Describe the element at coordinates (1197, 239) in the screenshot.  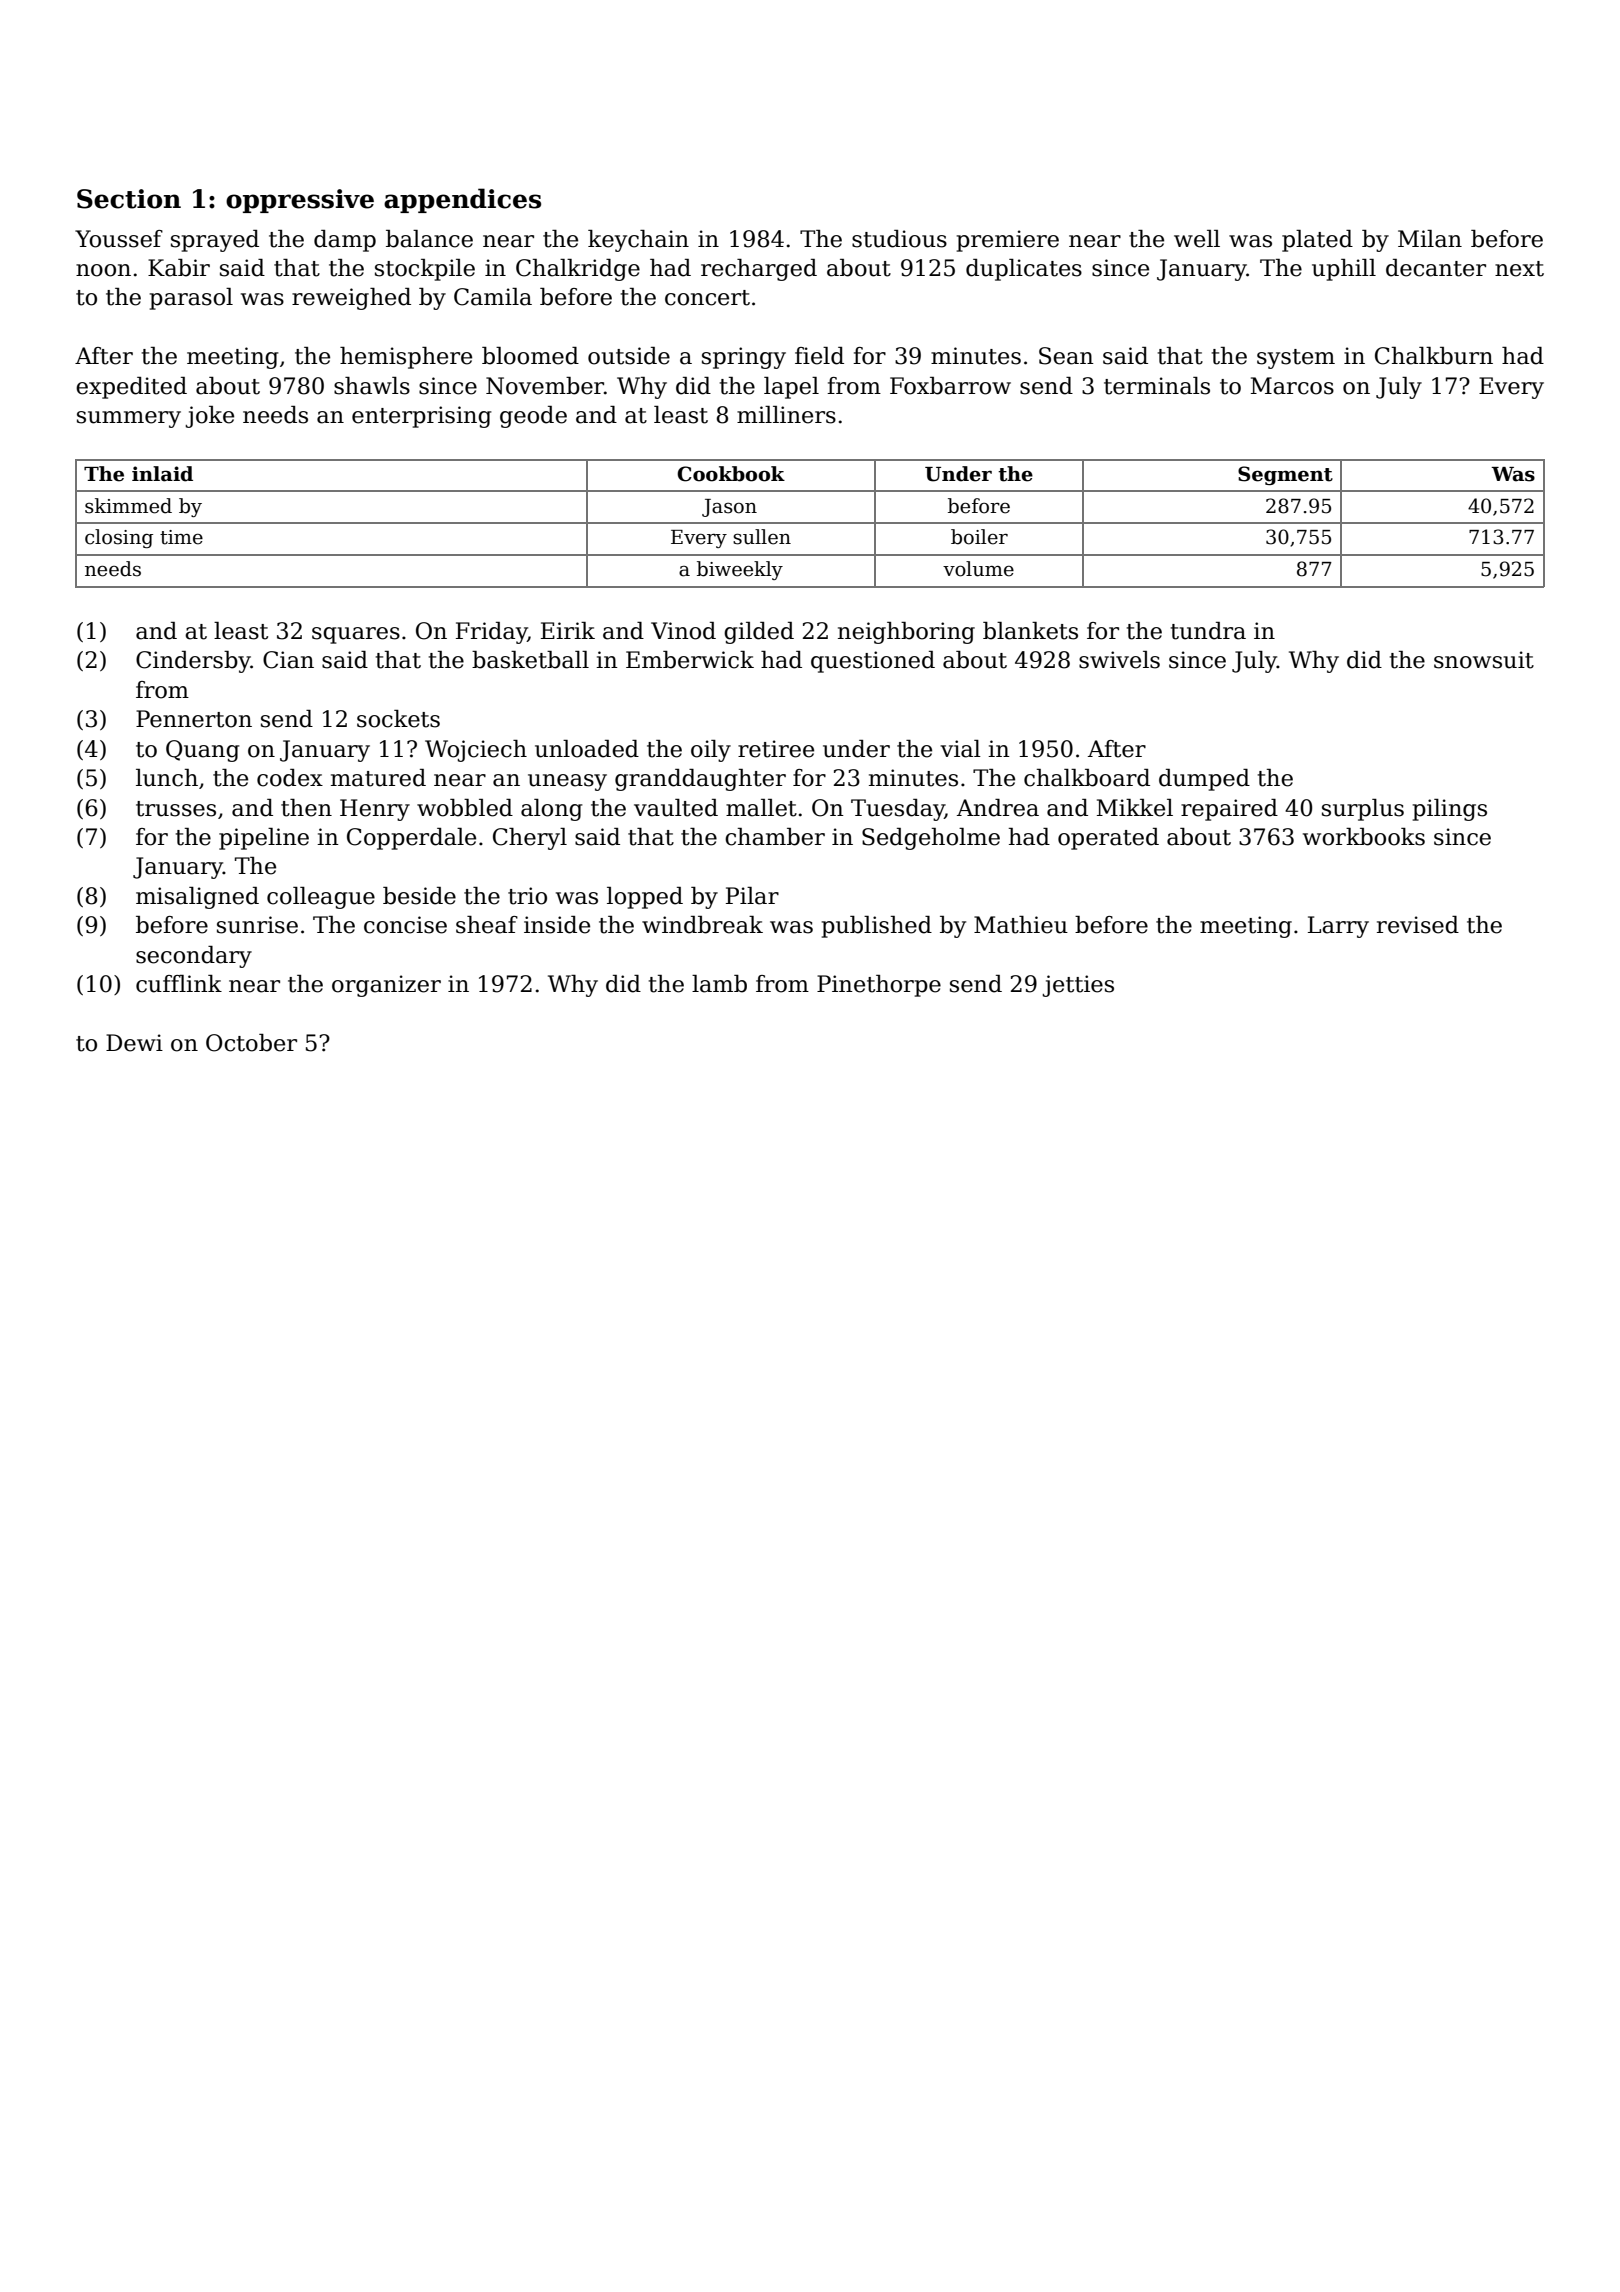
I see `well` at that location.
